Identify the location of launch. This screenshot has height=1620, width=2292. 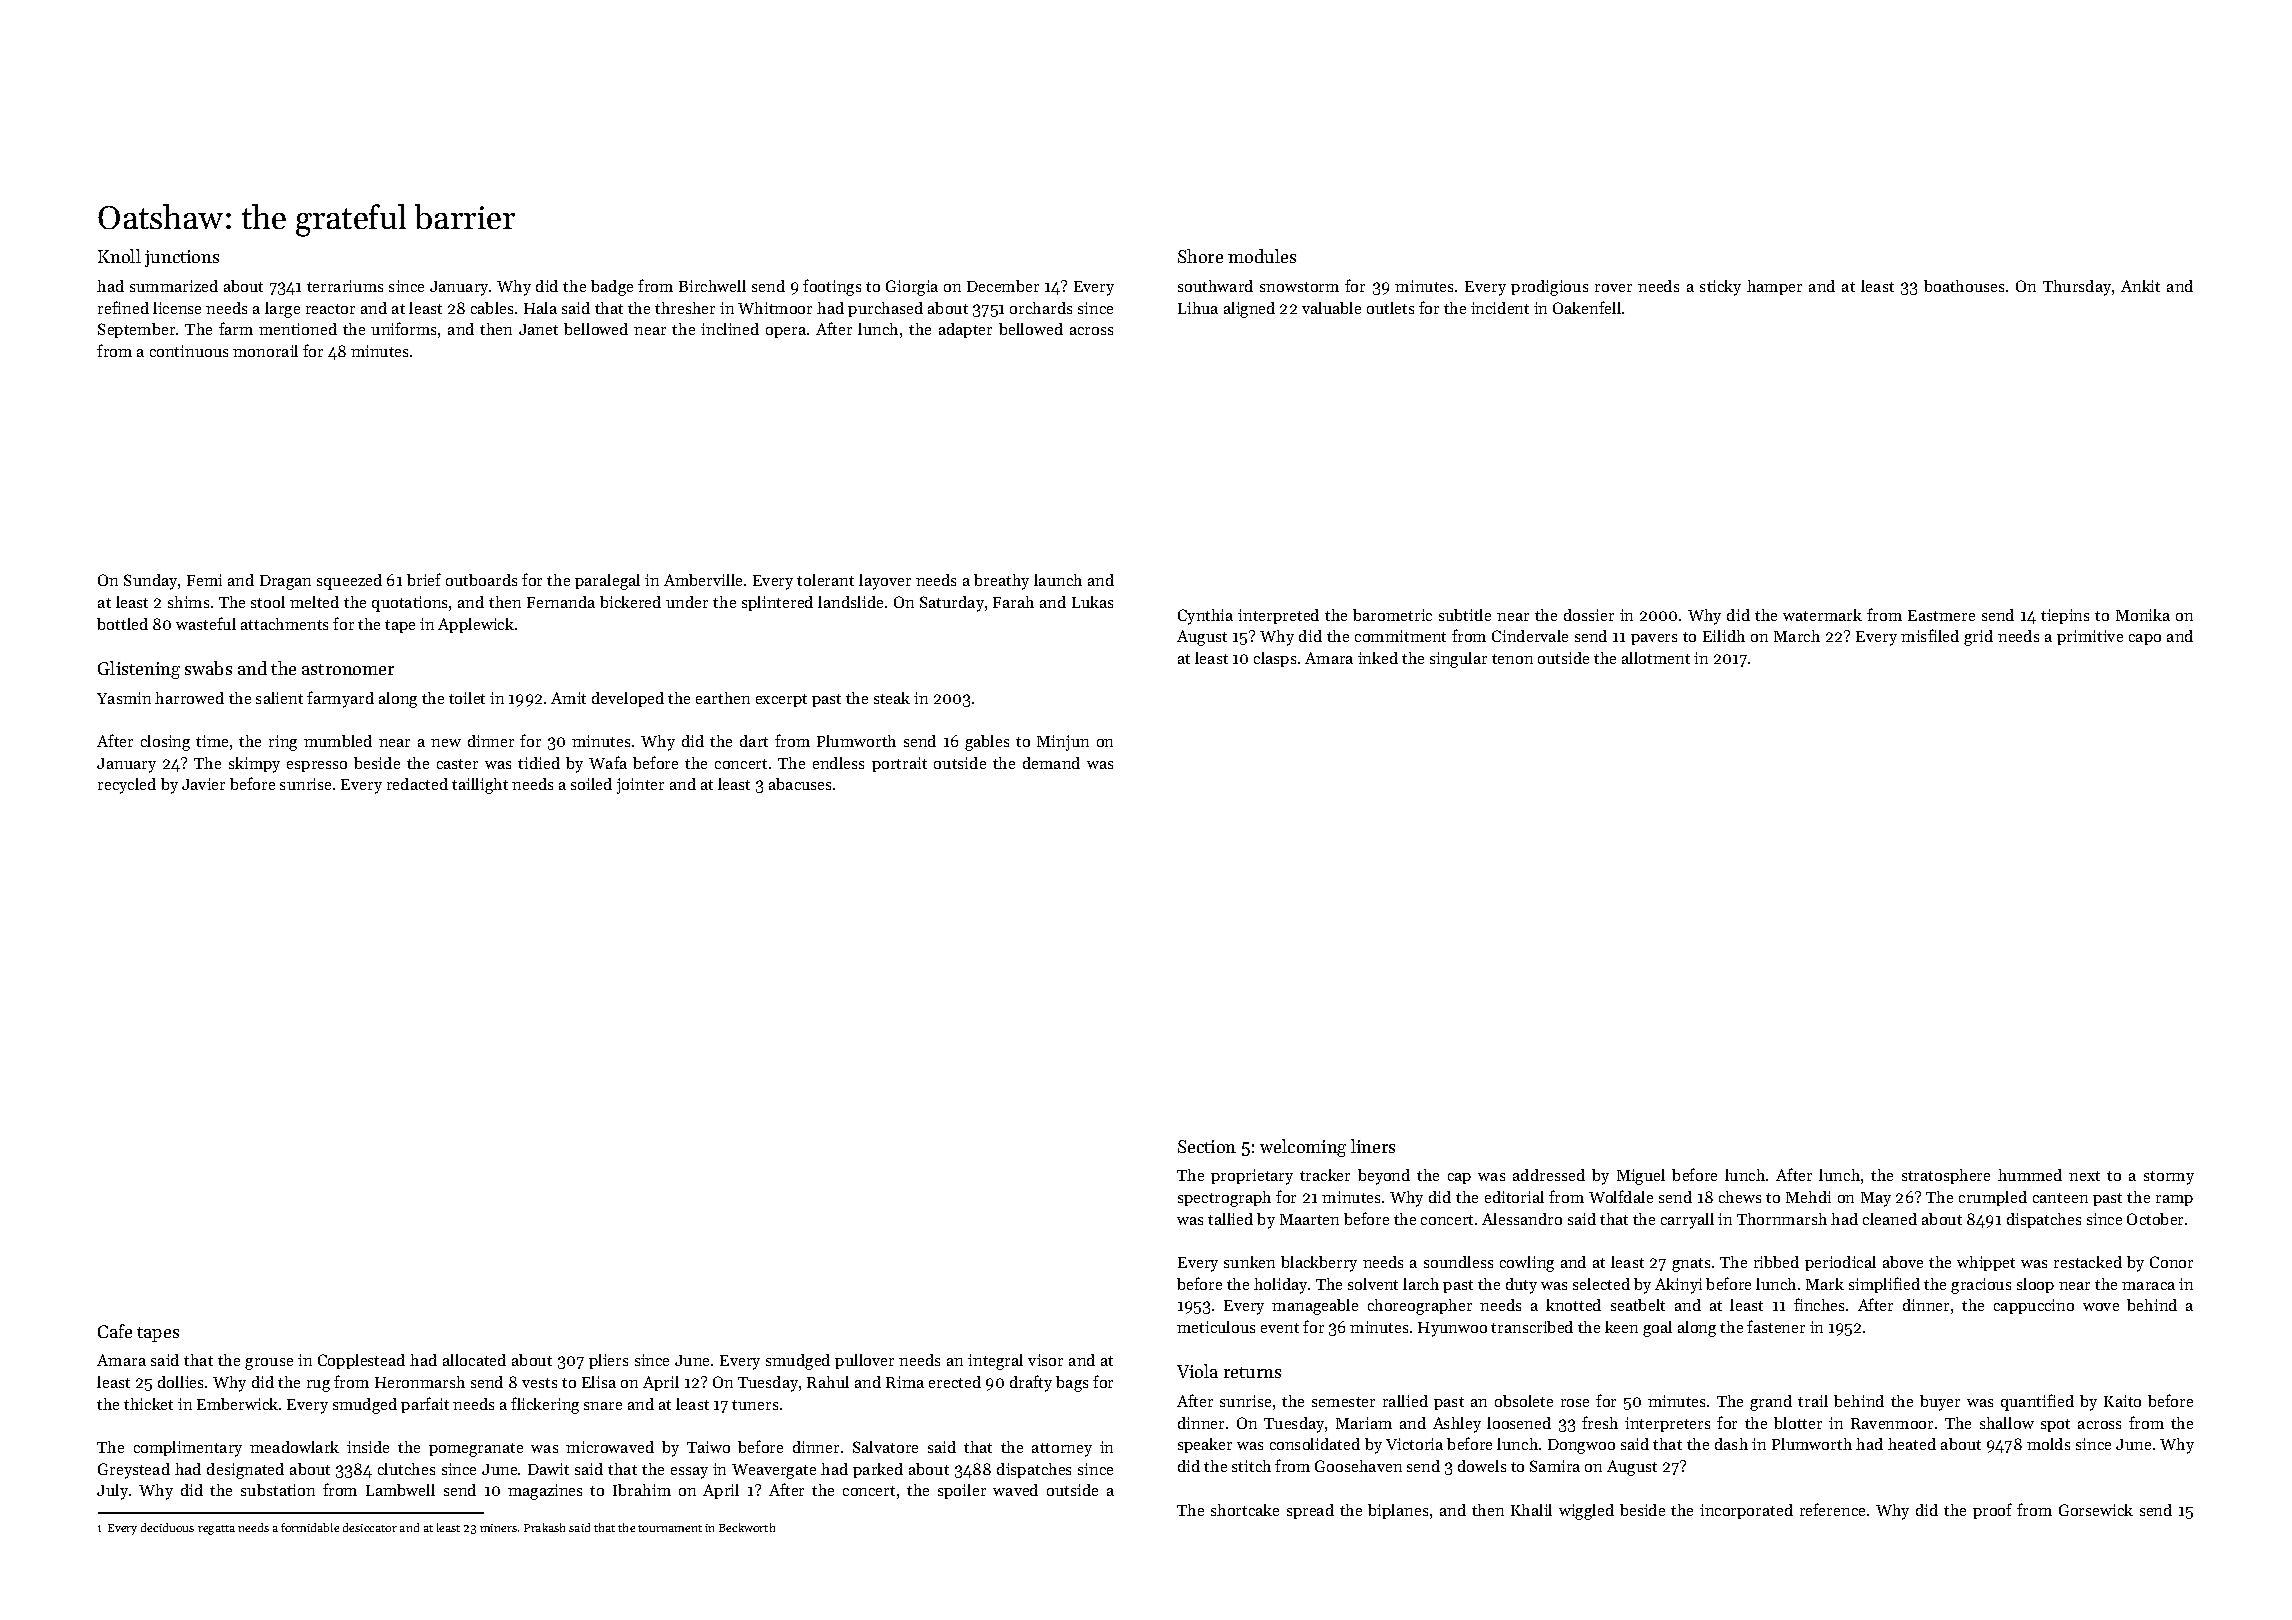
(1058, 580).
